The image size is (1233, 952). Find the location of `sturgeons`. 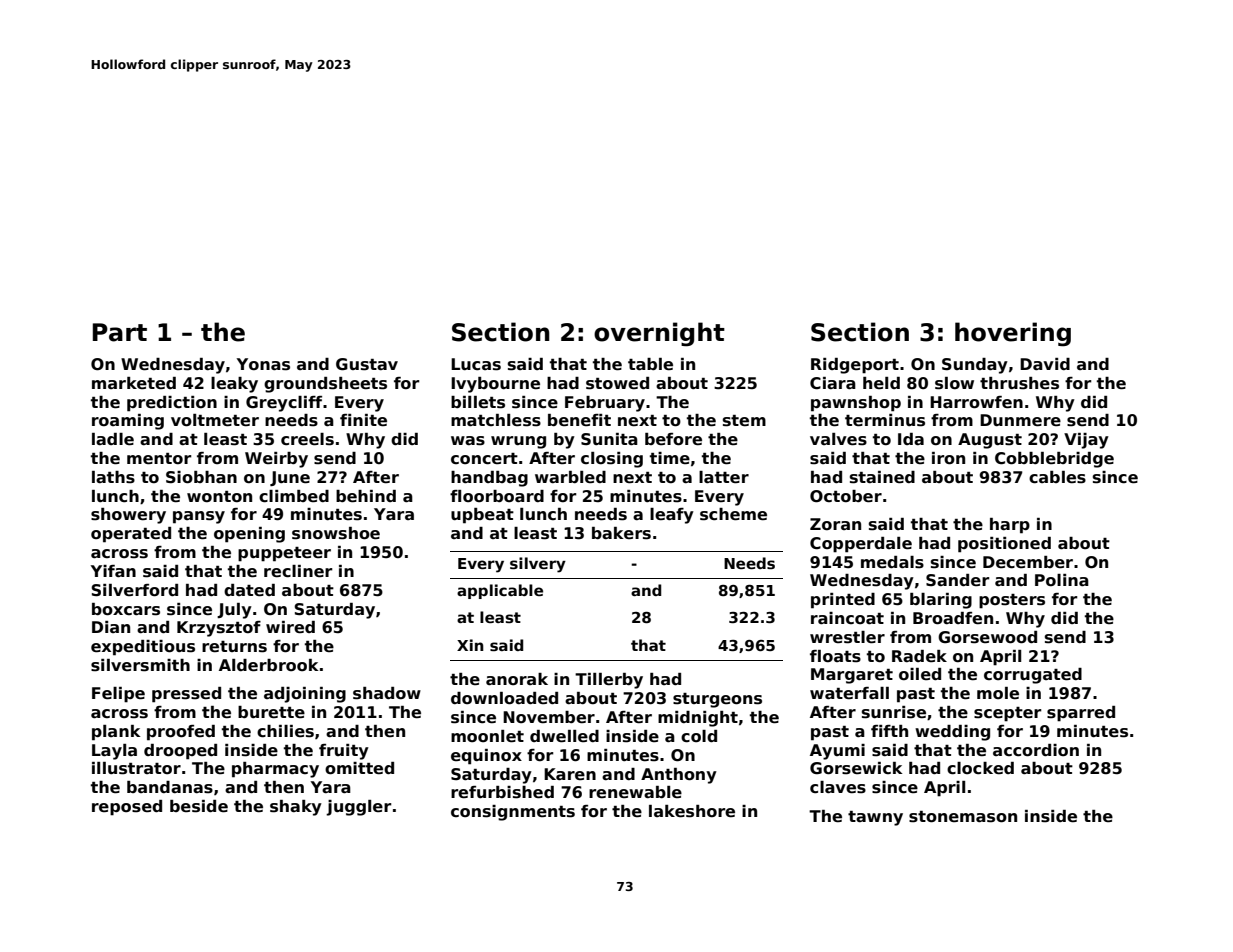

sturgeons is located at coordinates (717, 700).
